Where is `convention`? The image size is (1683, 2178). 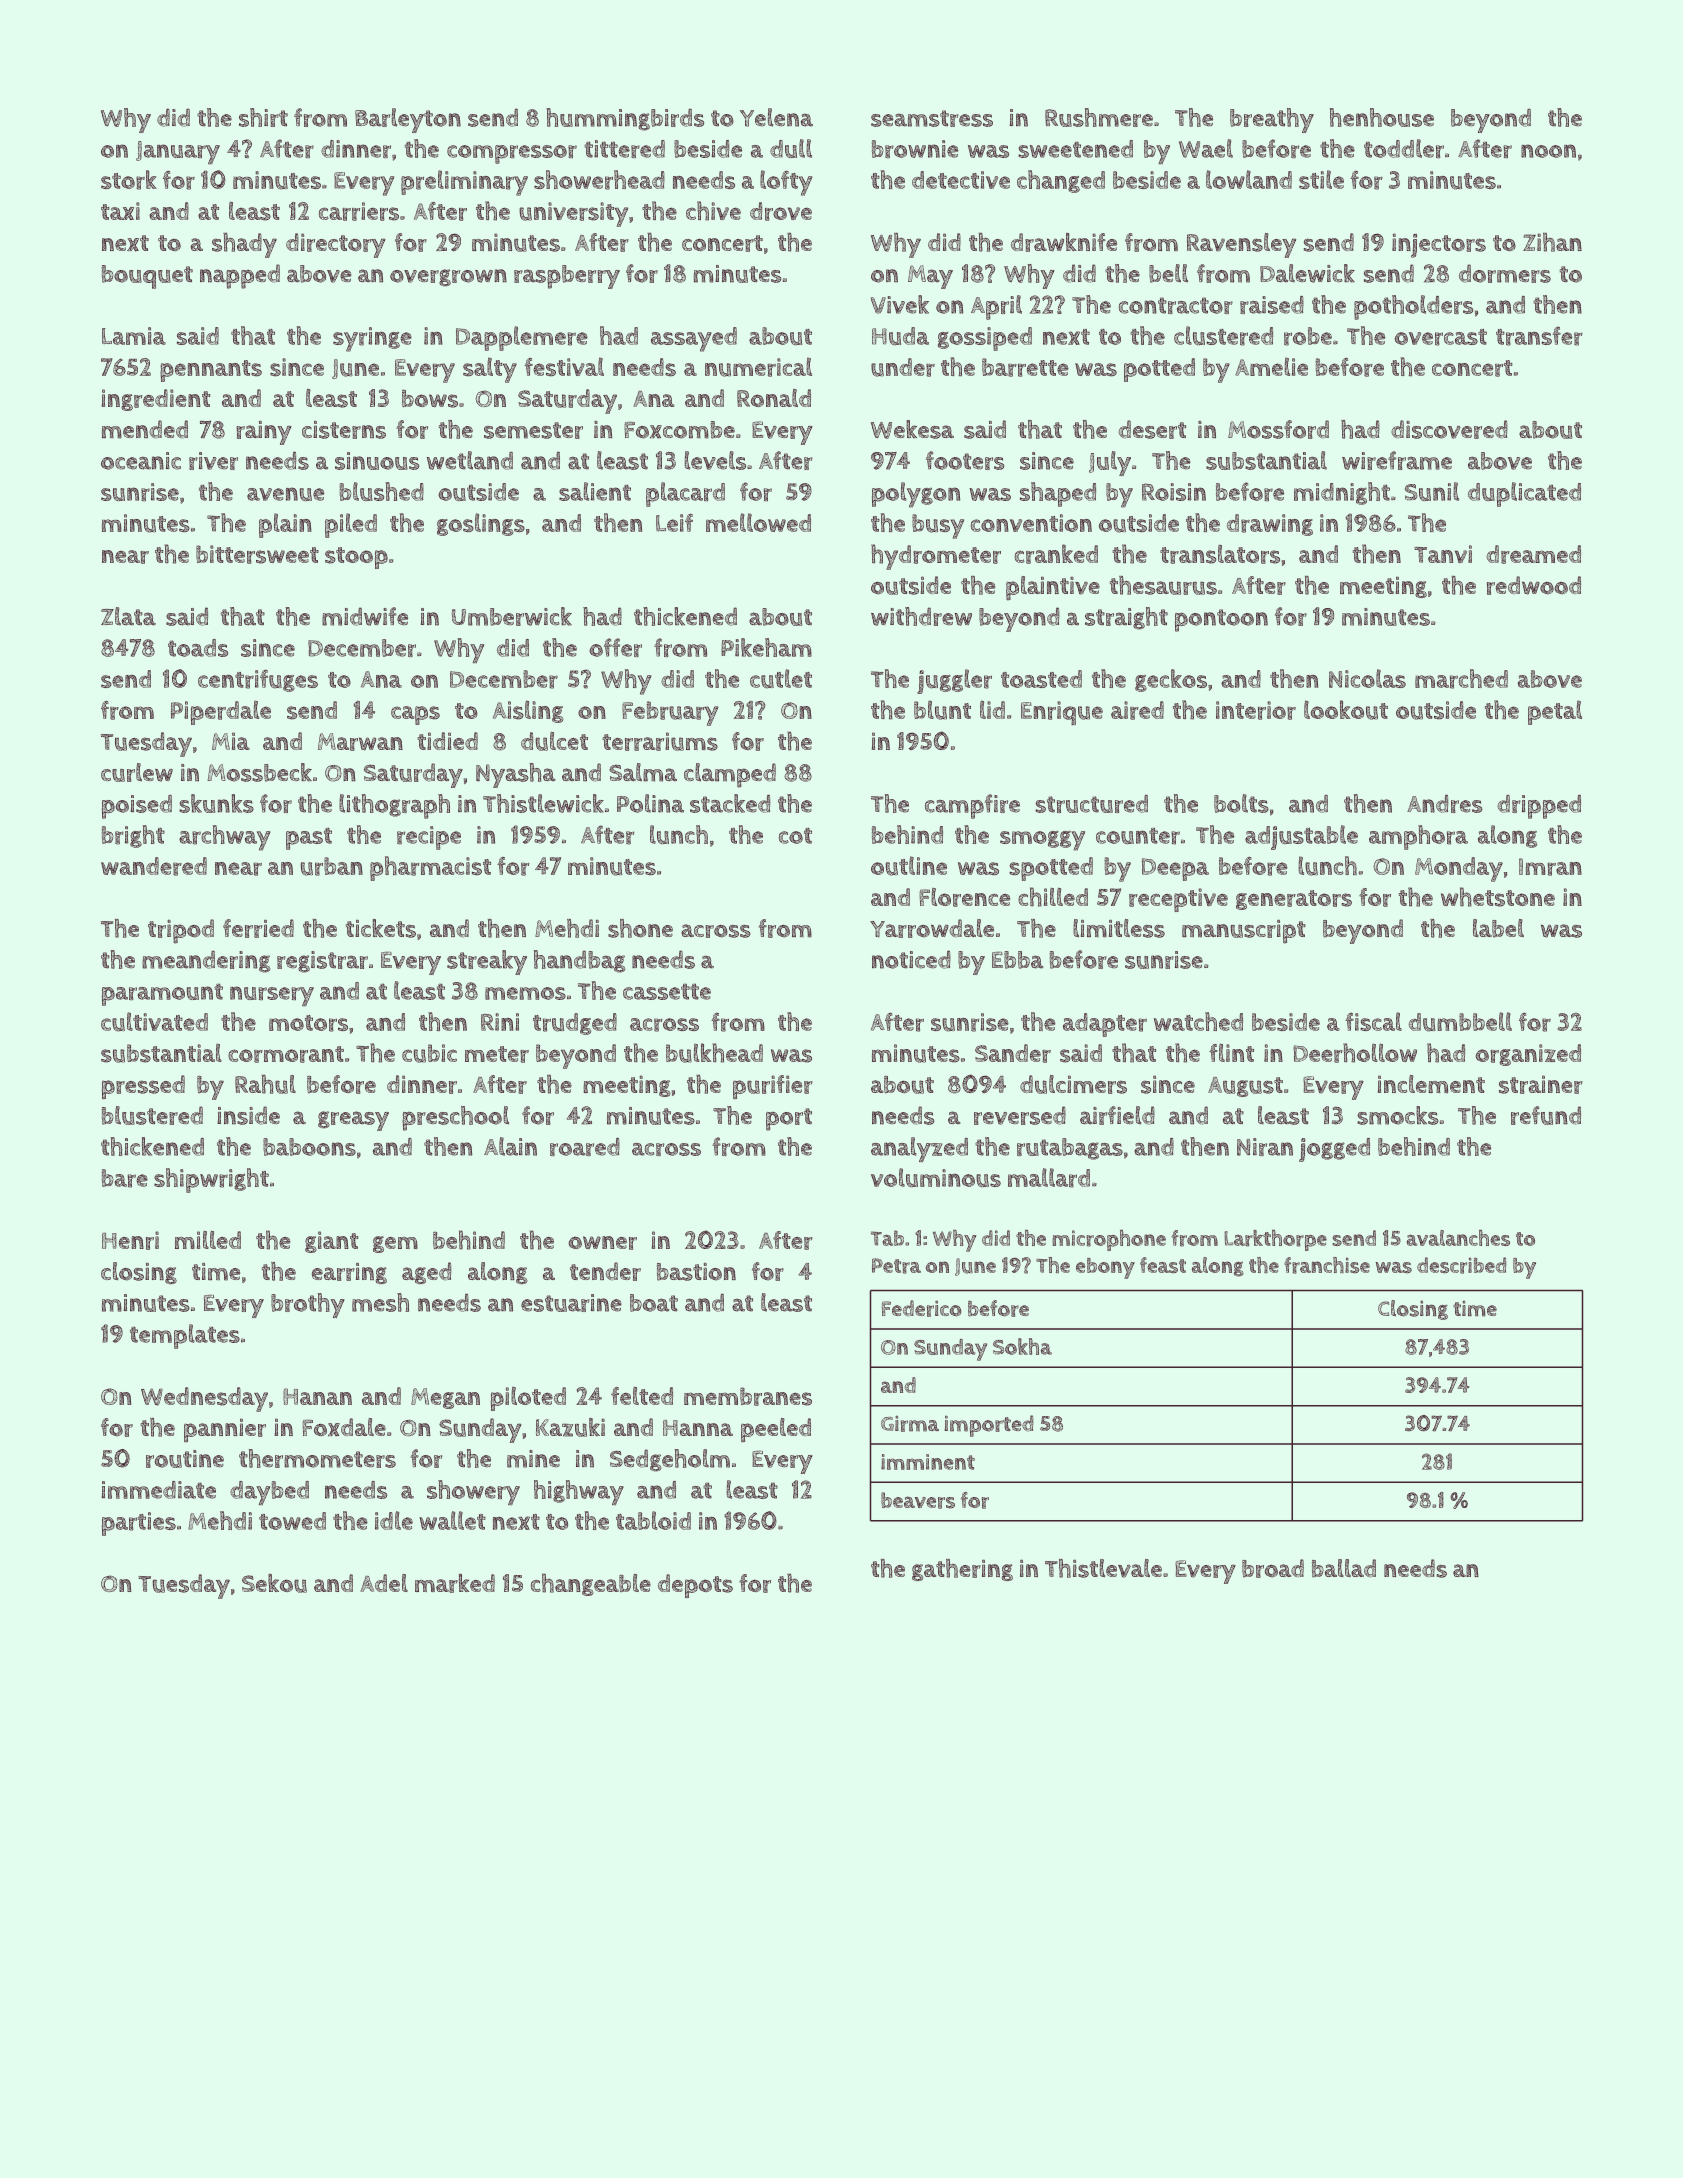
convention is located at coordinates (1031, 523).
